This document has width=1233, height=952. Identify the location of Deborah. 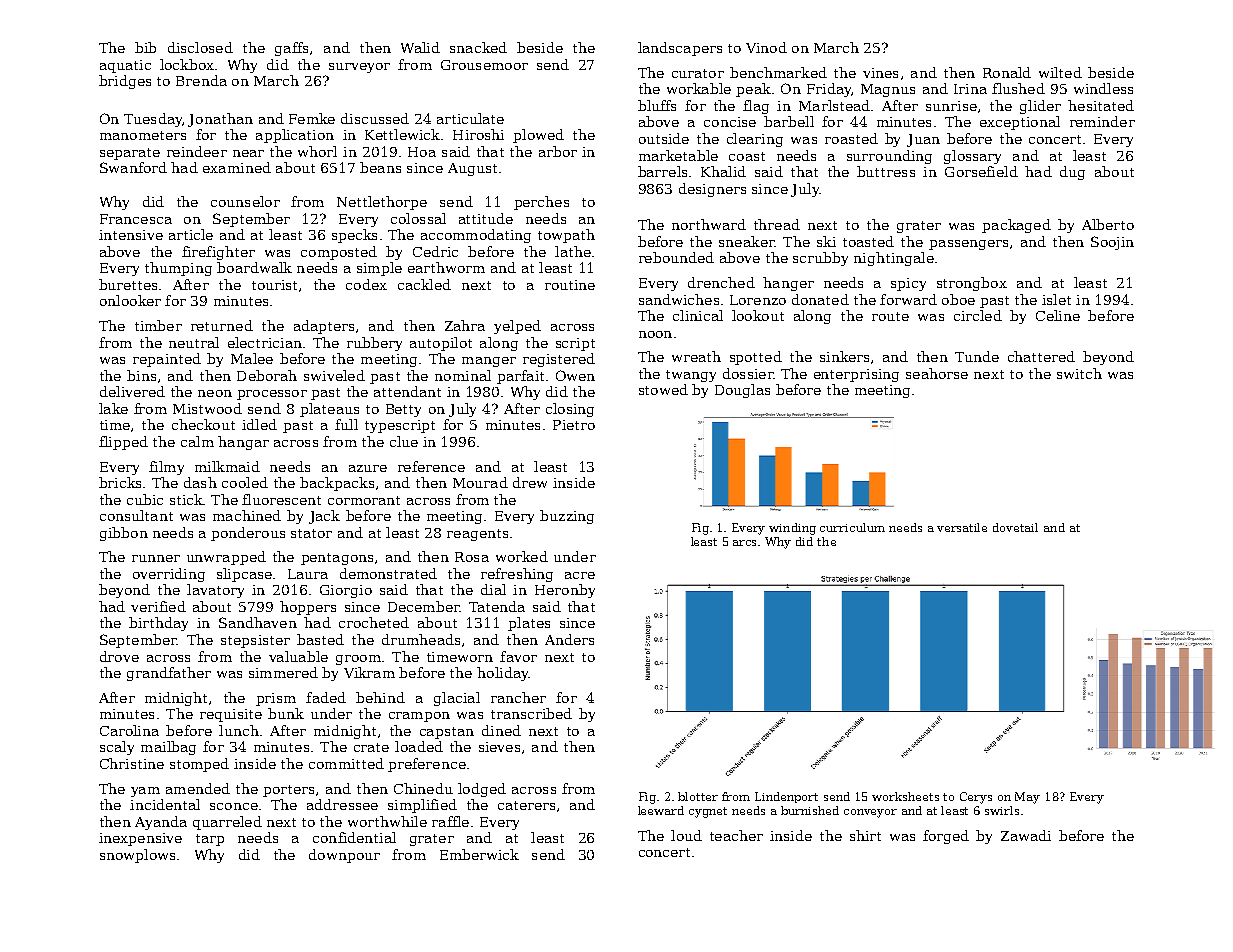
(267, 375).
